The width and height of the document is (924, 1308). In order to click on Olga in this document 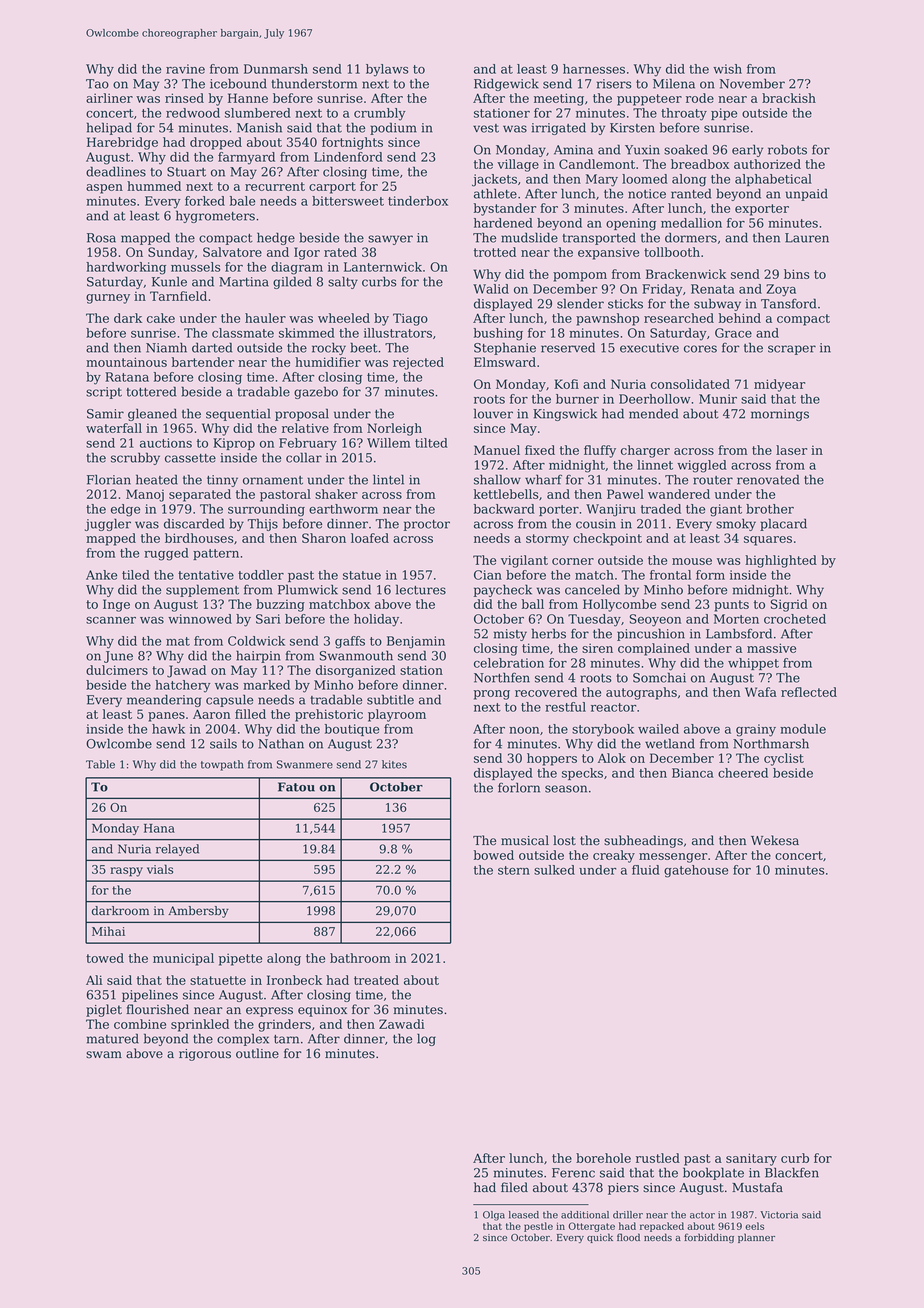, I will do `click(494, 1216)`.
